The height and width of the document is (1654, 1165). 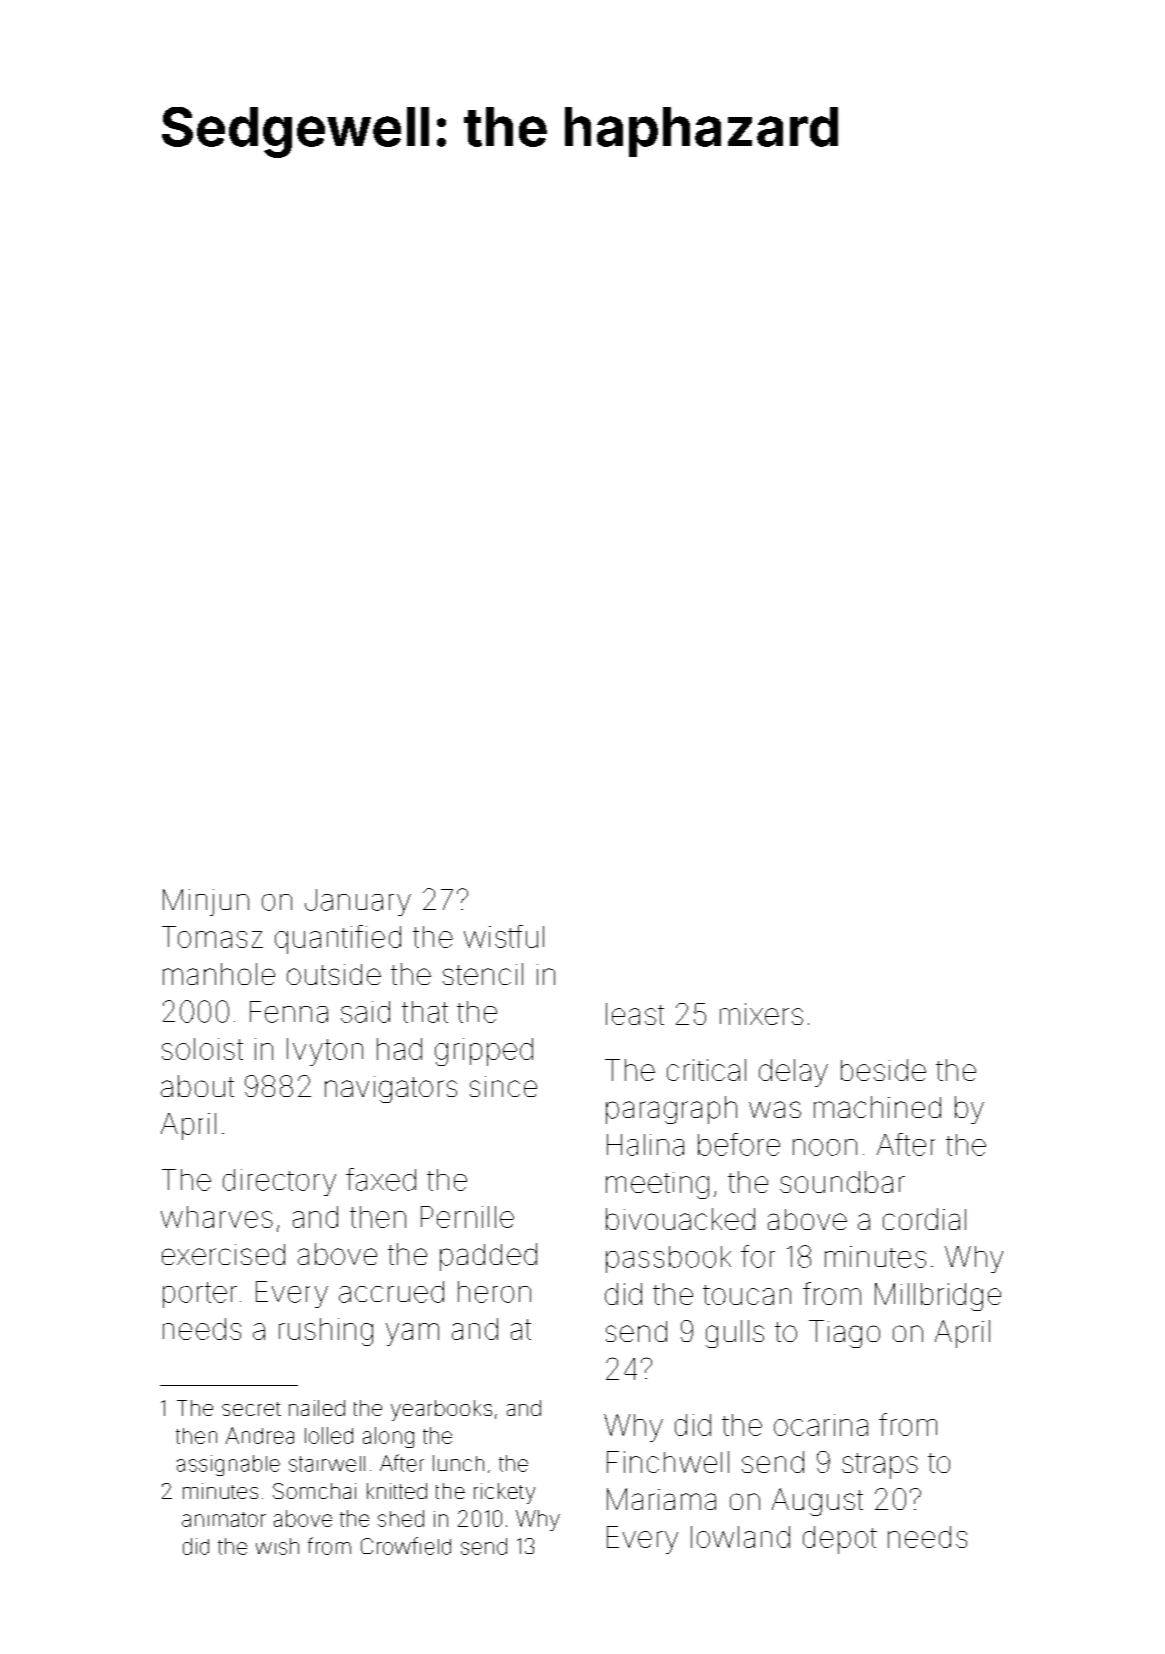 I want to click on Tomasz, so click(x=212, y=937).
